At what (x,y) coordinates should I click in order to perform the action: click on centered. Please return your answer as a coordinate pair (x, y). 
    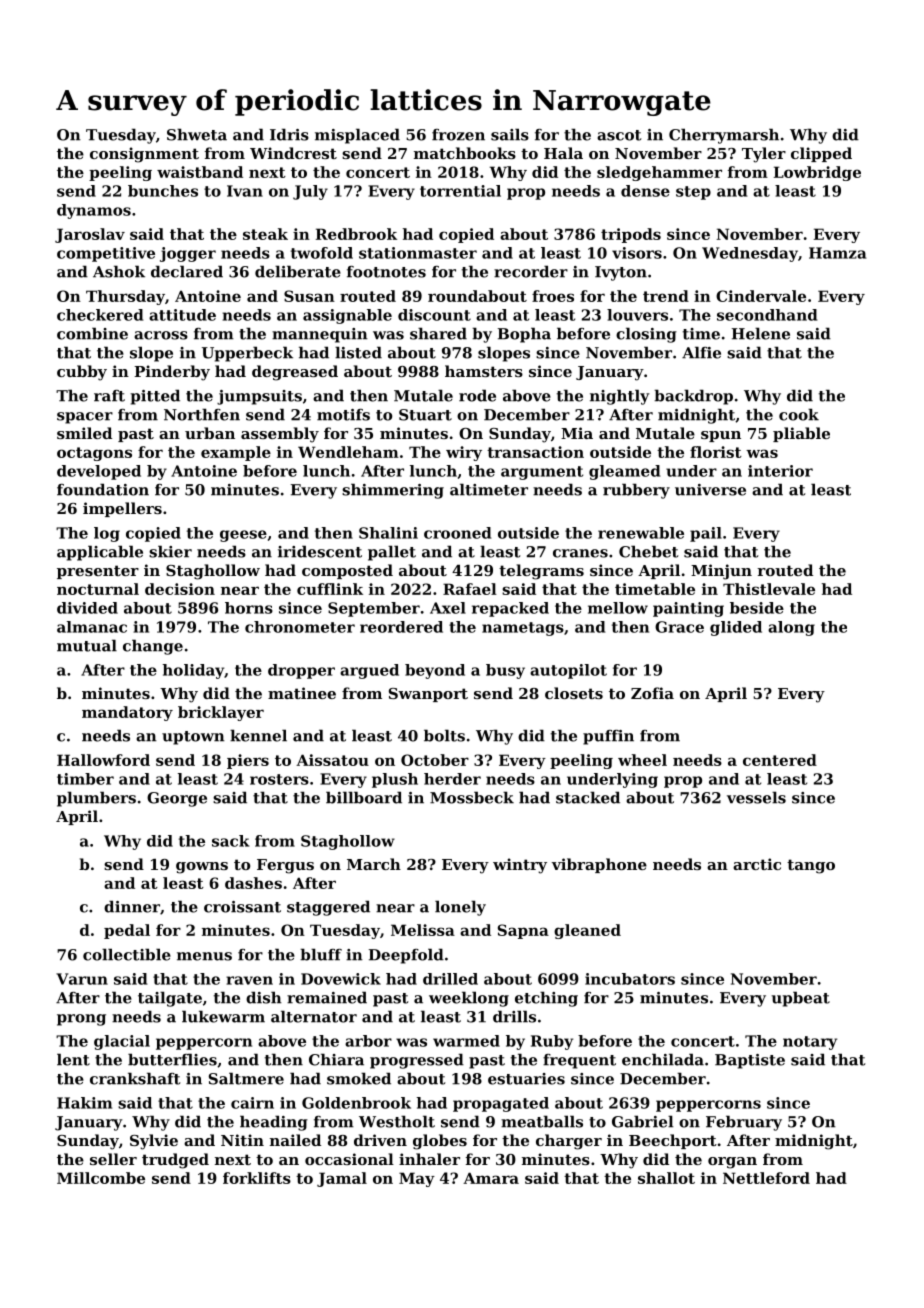
    Looking at the image, I should click on (780, 760).
